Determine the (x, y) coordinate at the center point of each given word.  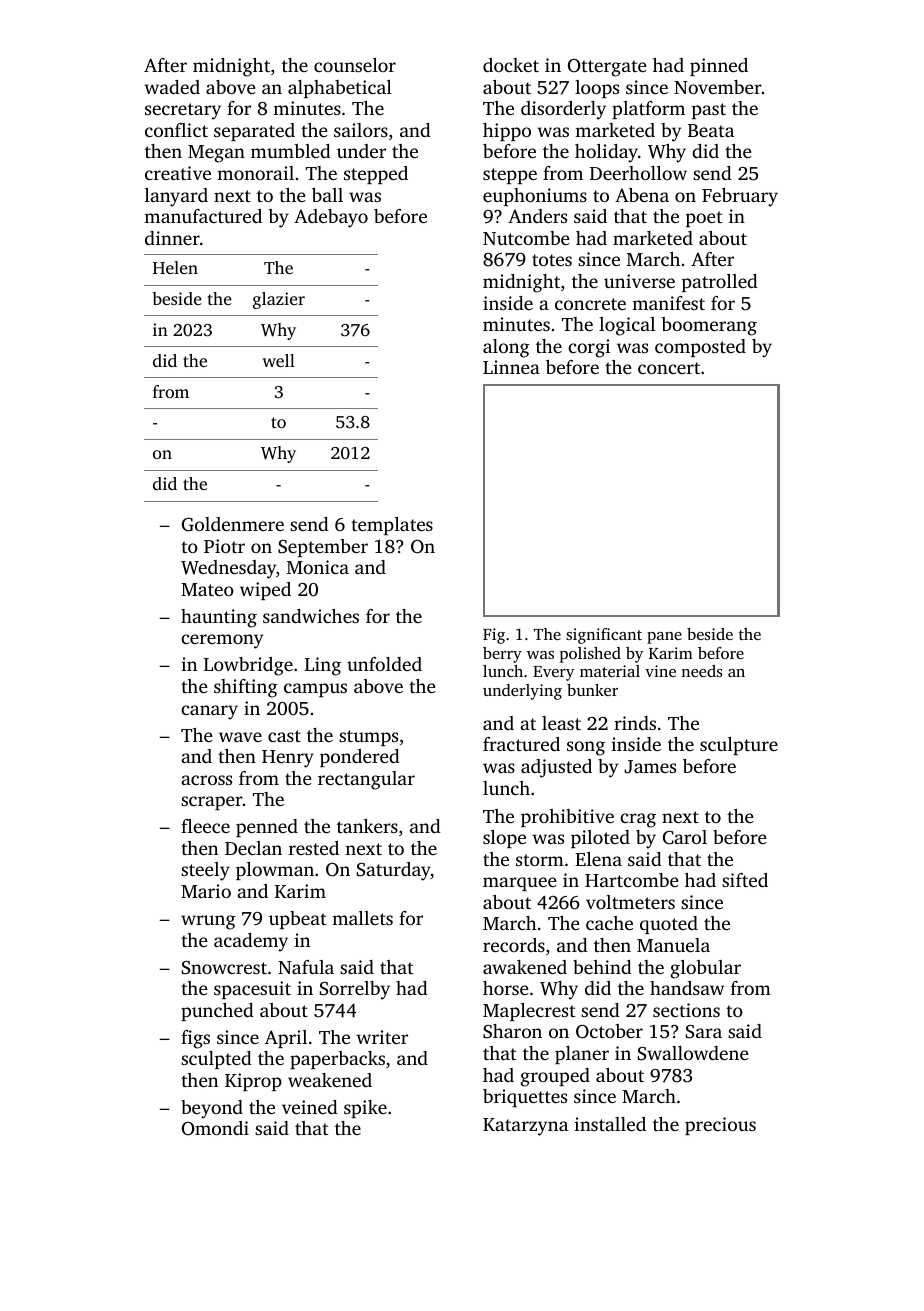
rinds (635, 723)
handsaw (687, 988)
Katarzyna (525, 1127)
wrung (208, 922)
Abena (642, 195)
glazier (279, 300)
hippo (507, 132)
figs (195, 1039)
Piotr (224, 546)
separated (254, 132)
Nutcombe (526, 238)
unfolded (384, 664)
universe (639, 281)
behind (602, 967)
